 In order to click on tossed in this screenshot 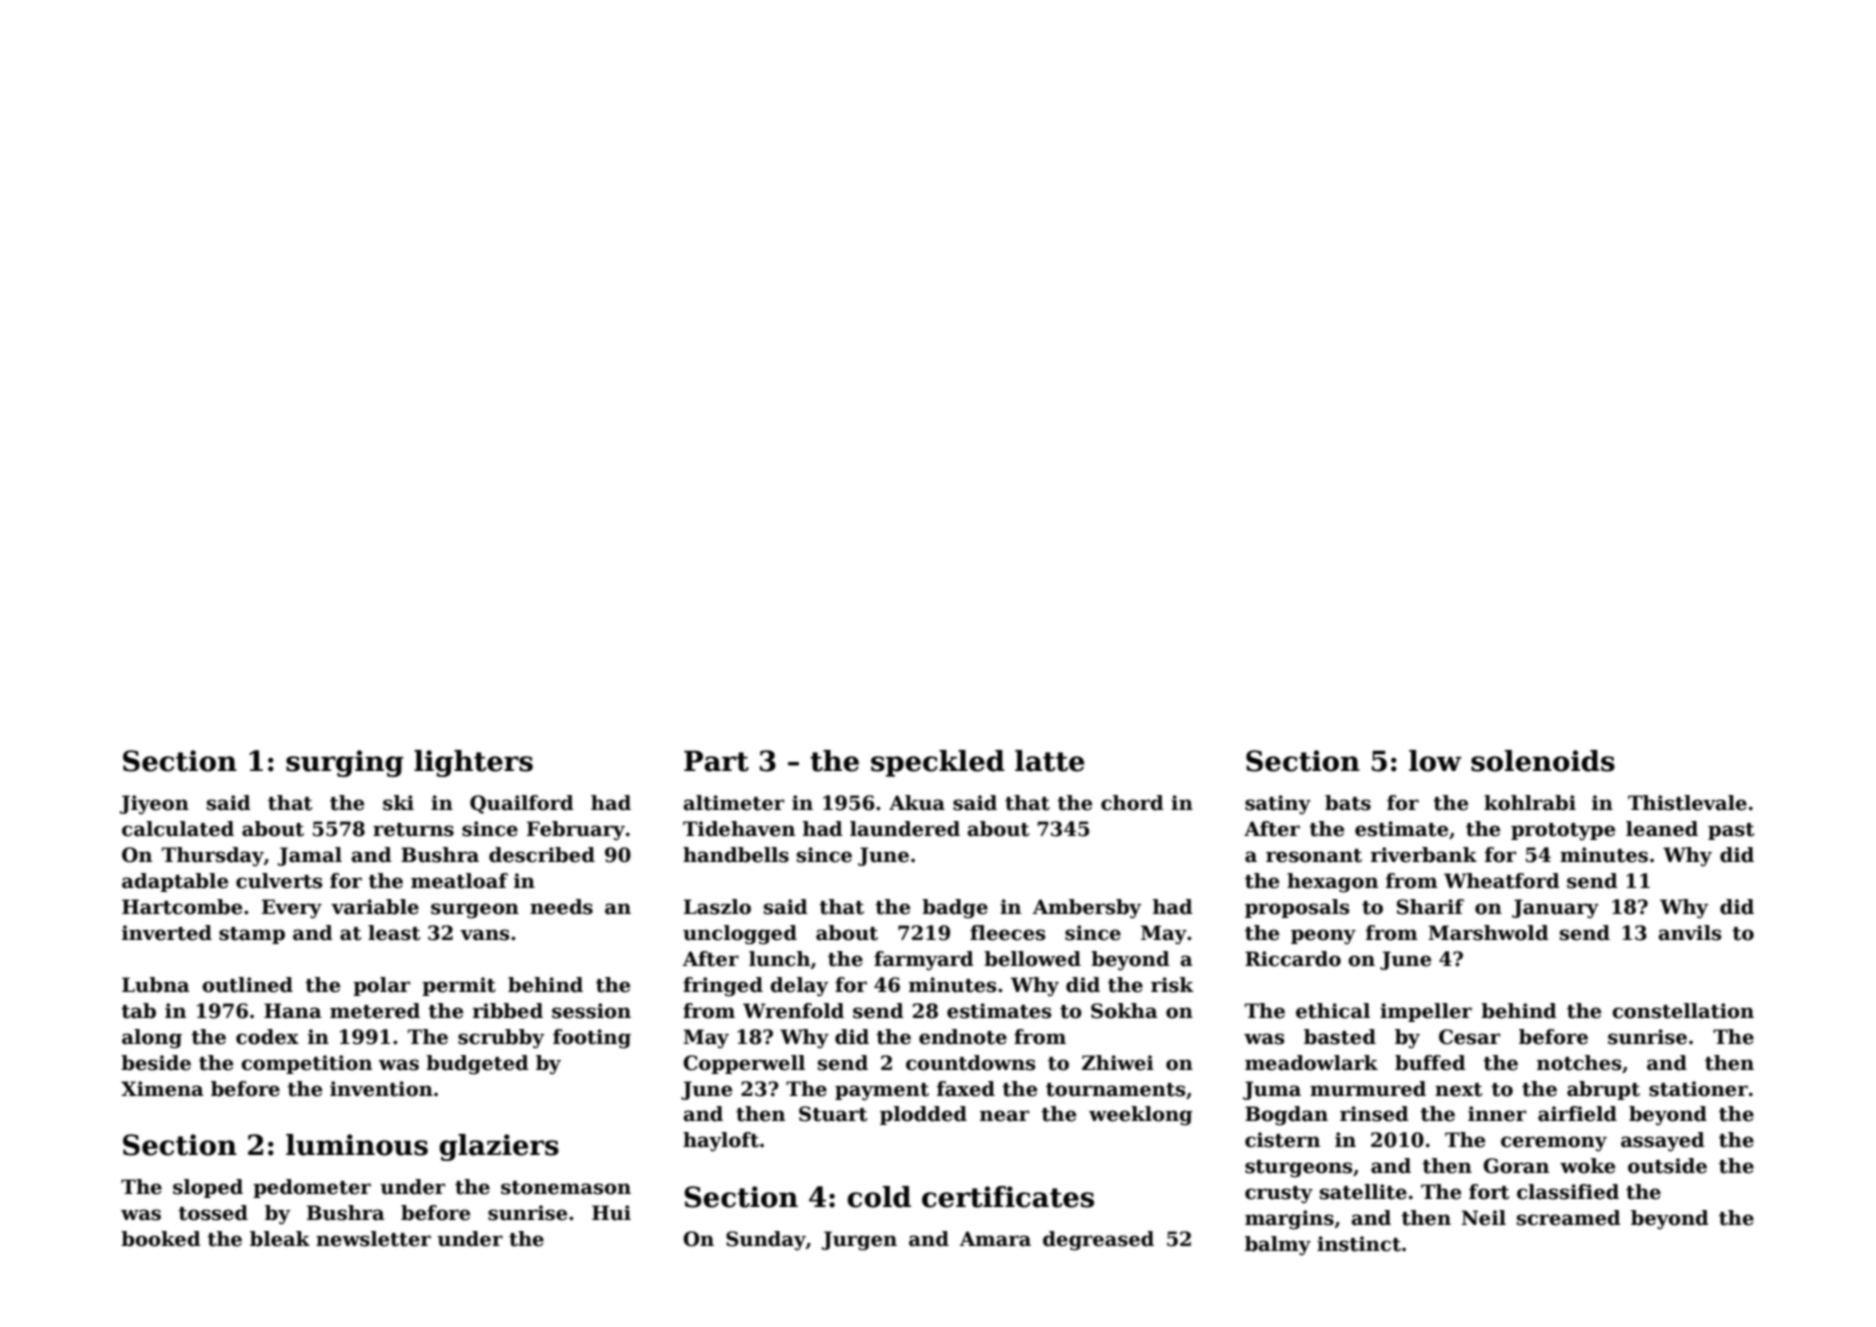, I will do `click(213, 1213)`.
